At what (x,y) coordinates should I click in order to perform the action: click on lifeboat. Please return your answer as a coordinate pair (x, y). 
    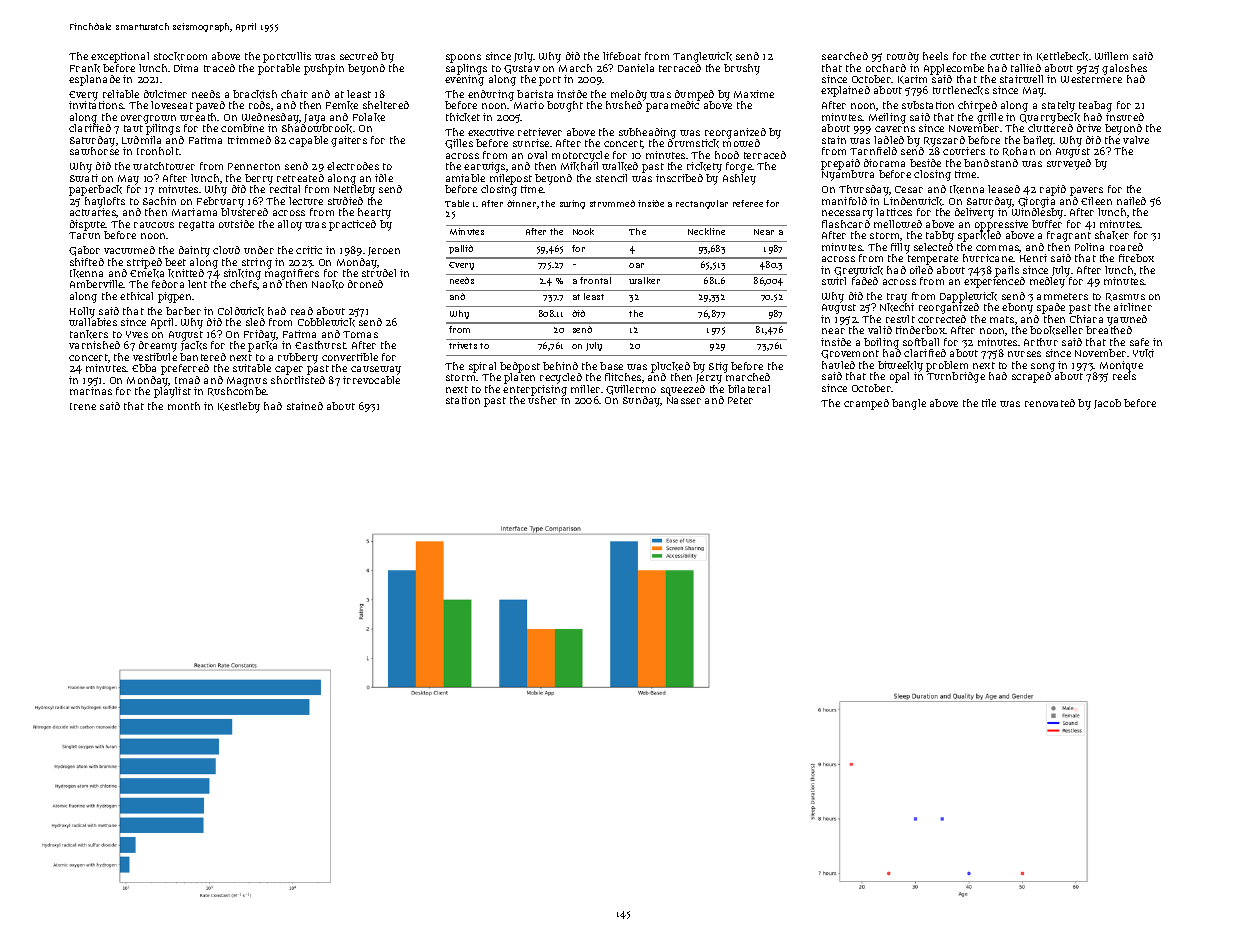
    Looking at the image, I should click on (622, 56).
